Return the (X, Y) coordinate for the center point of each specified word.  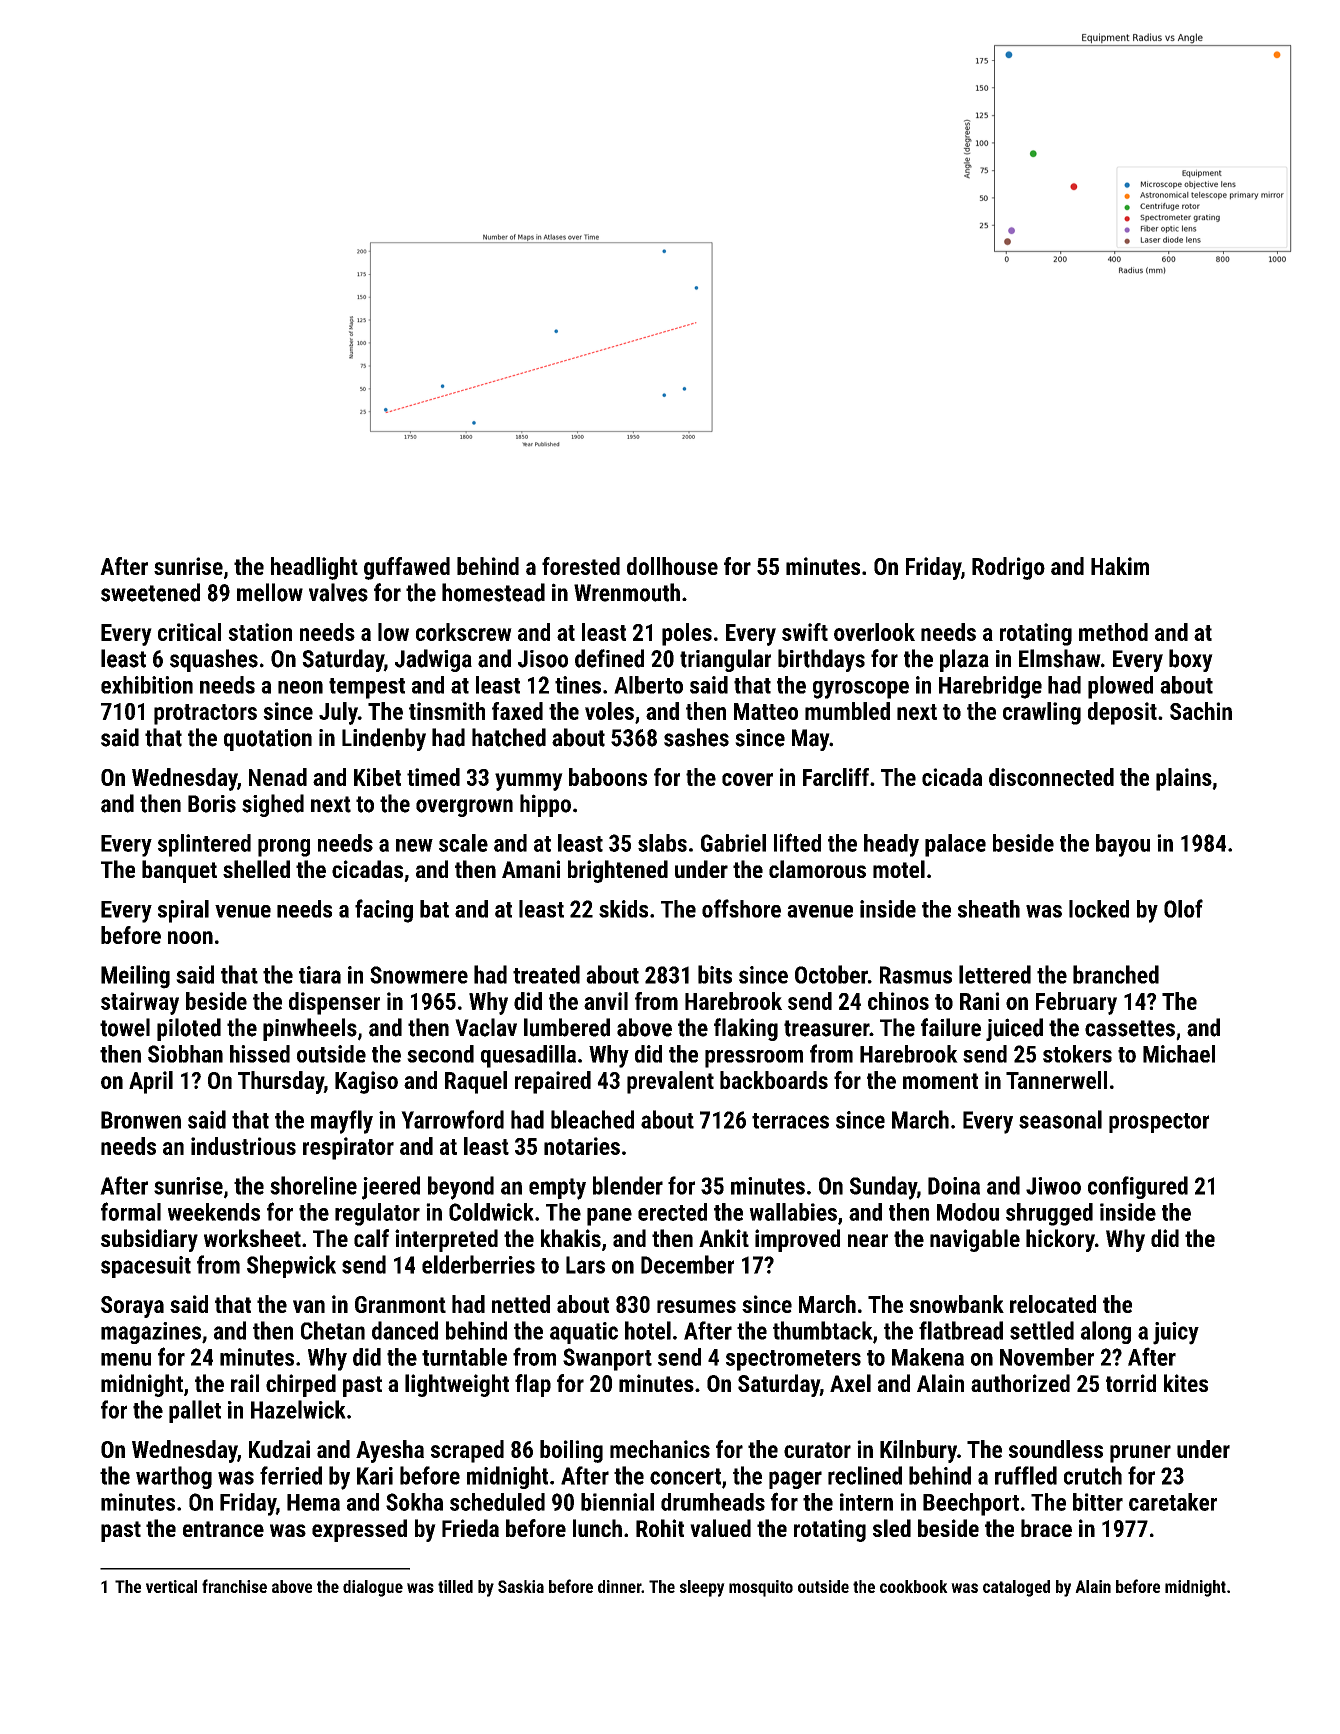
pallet (195, 1411)
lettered (995, 974)
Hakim (1120, 566)
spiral (183, 911)
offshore (741, 908)
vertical (171, 1586)
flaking (746, 1029)
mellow (270, 592)
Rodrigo (1008, 568)
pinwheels (310, 1029)
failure (951, 1027)
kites (1186, 1383)
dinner (619, 1586)
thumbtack (823, 1330)
